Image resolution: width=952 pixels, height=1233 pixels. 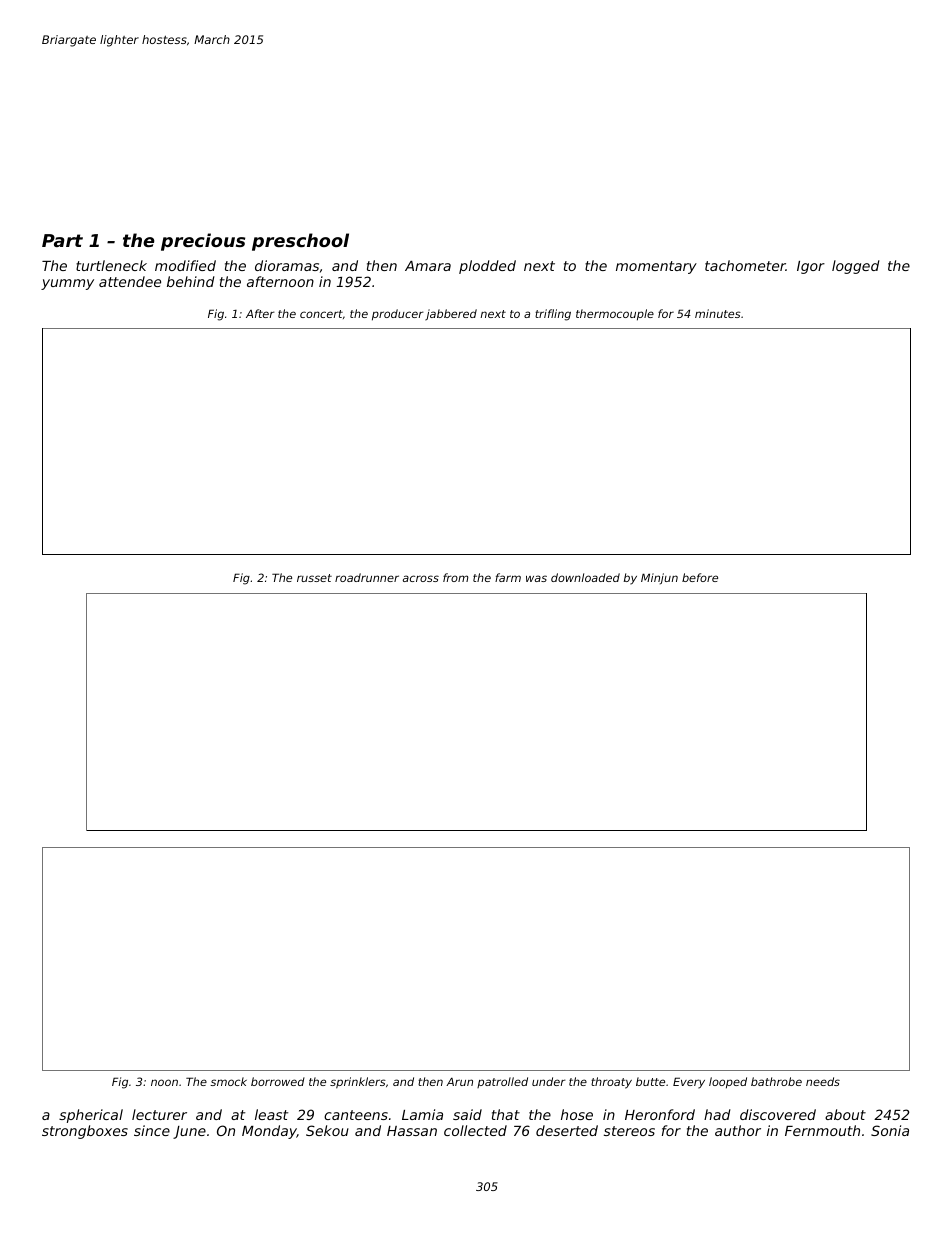 I want to click on Fernmouth, so click(x=822, y=1130).
